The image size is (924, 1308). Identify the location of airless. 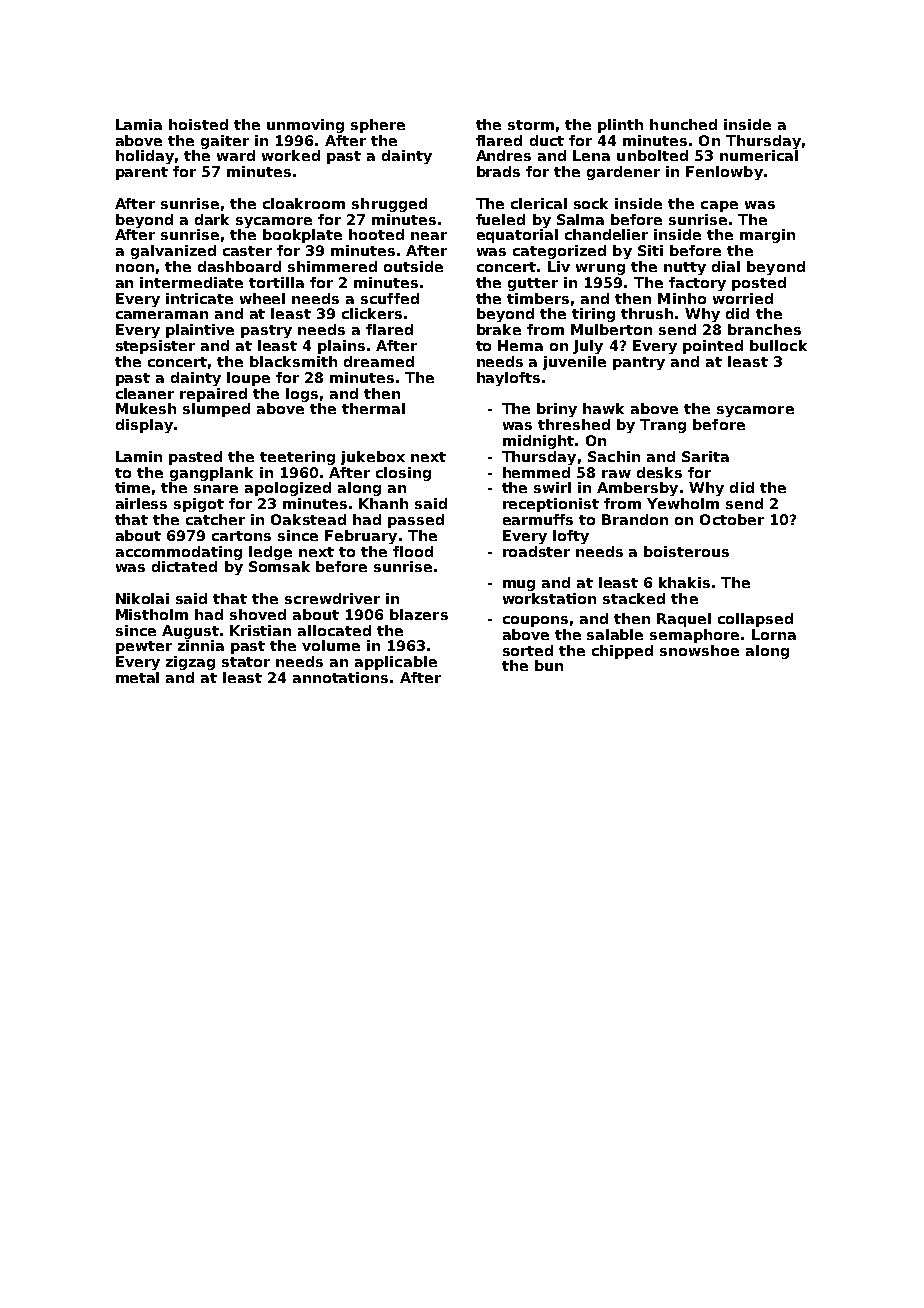
(141, 503).
